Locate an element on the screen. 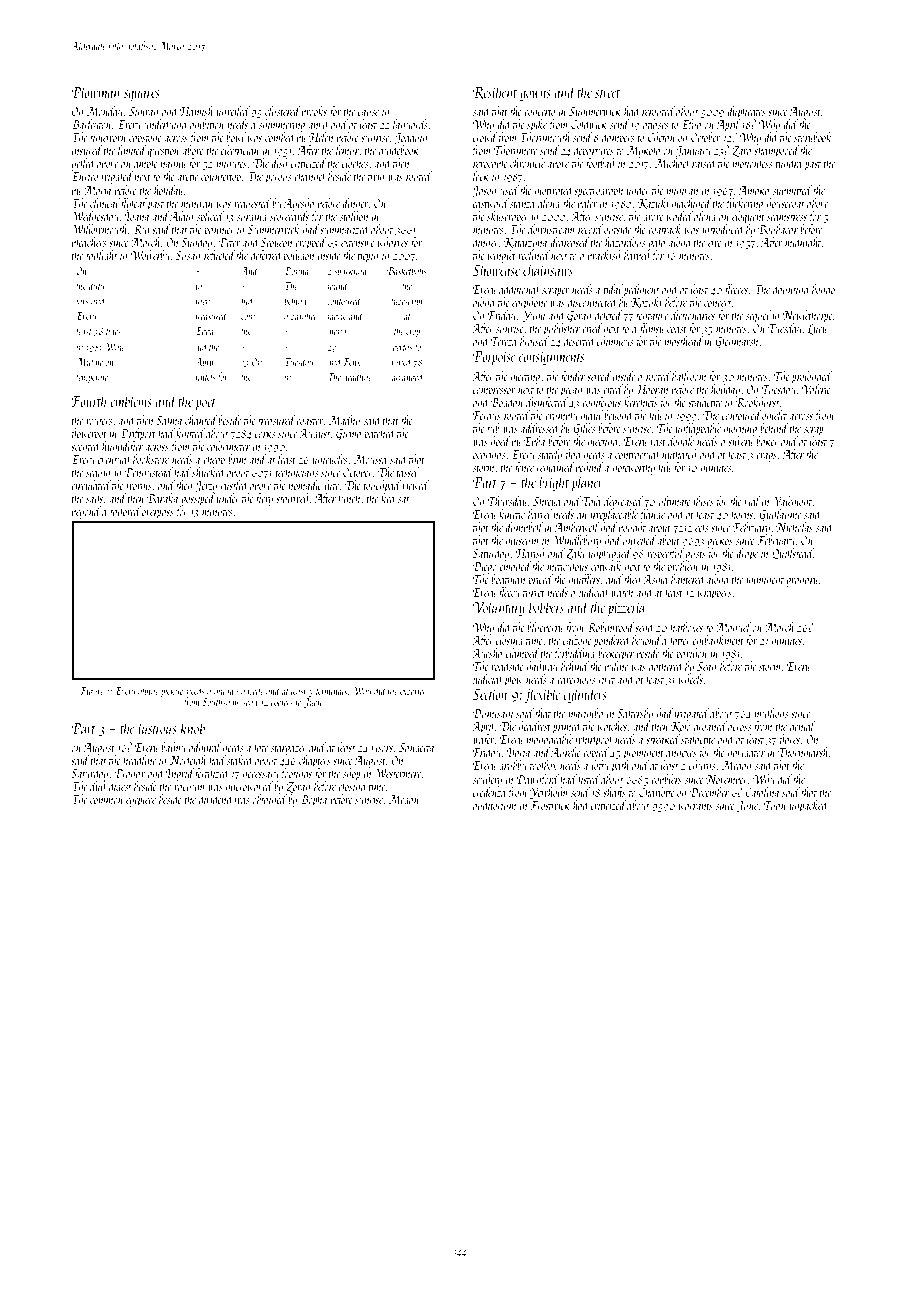  berths is located at coordinates (402, 346).
